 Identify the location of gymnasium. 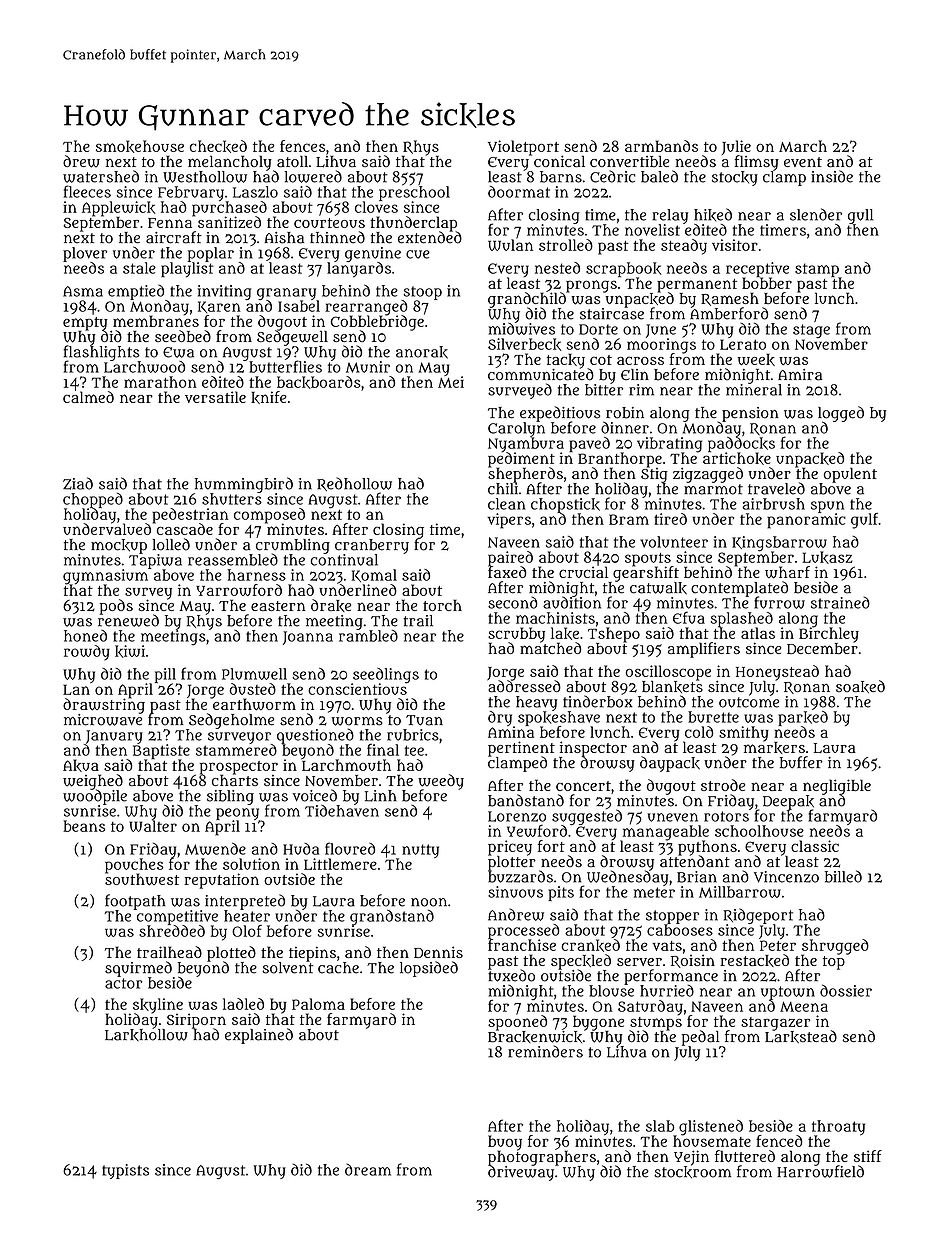
(105, 576).
